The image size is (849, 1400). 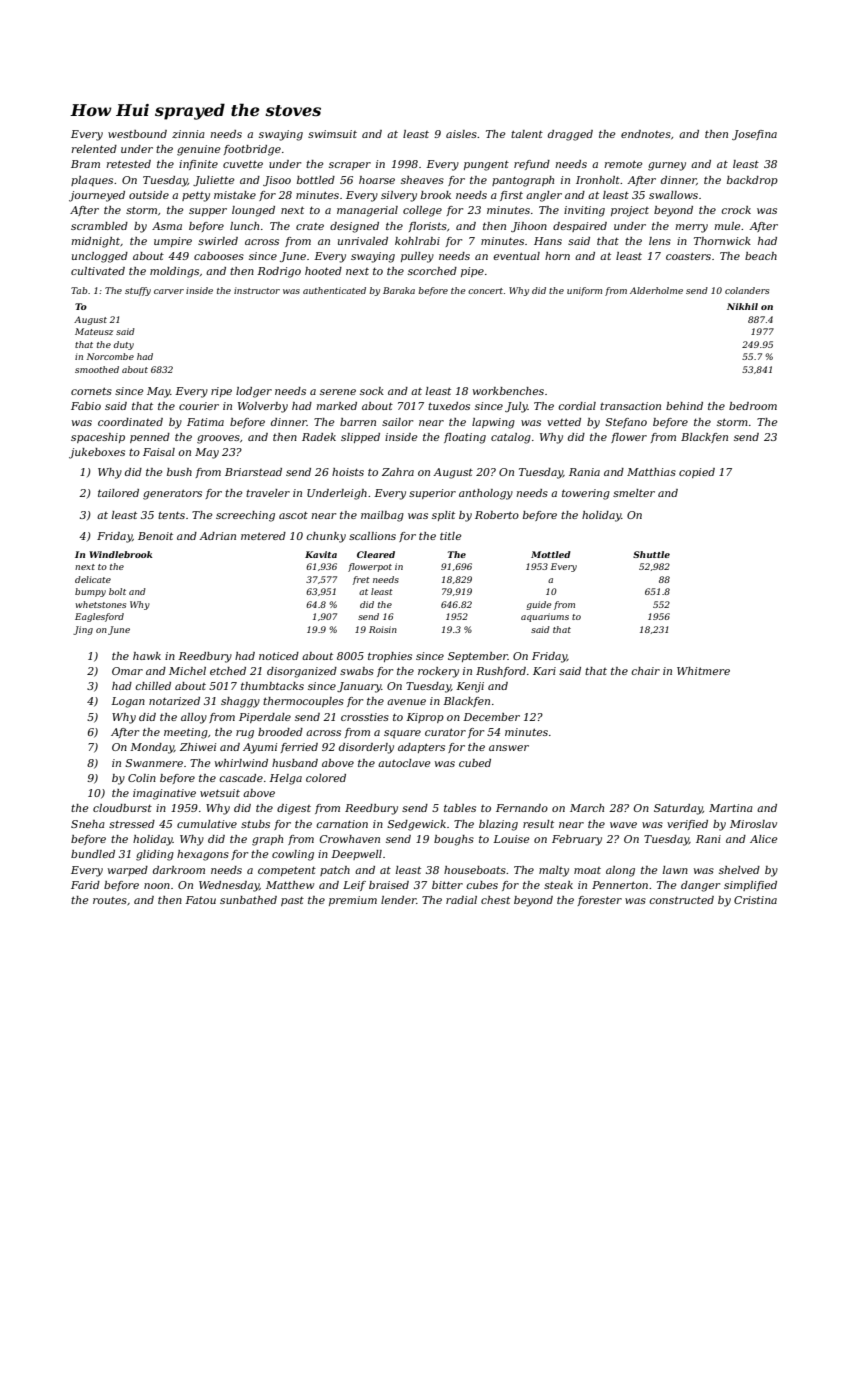 What do you see at coordinates (372, 536) in the page?
I see `scallions` at bounding box center [372, 536].
